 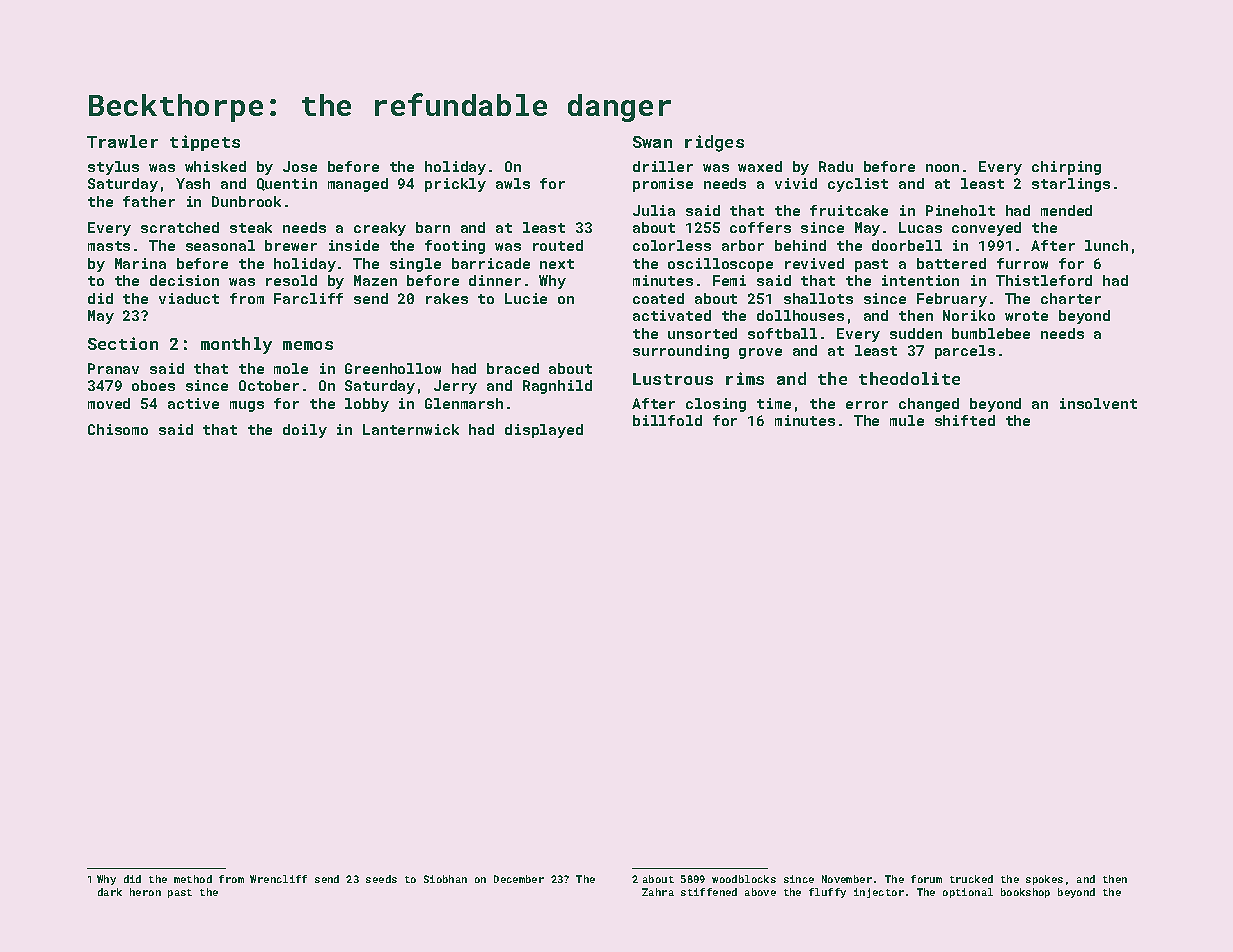 What do you see at coordinates (652, 142) in the document?
I see `Swan` at bounding box center [652, 142].
